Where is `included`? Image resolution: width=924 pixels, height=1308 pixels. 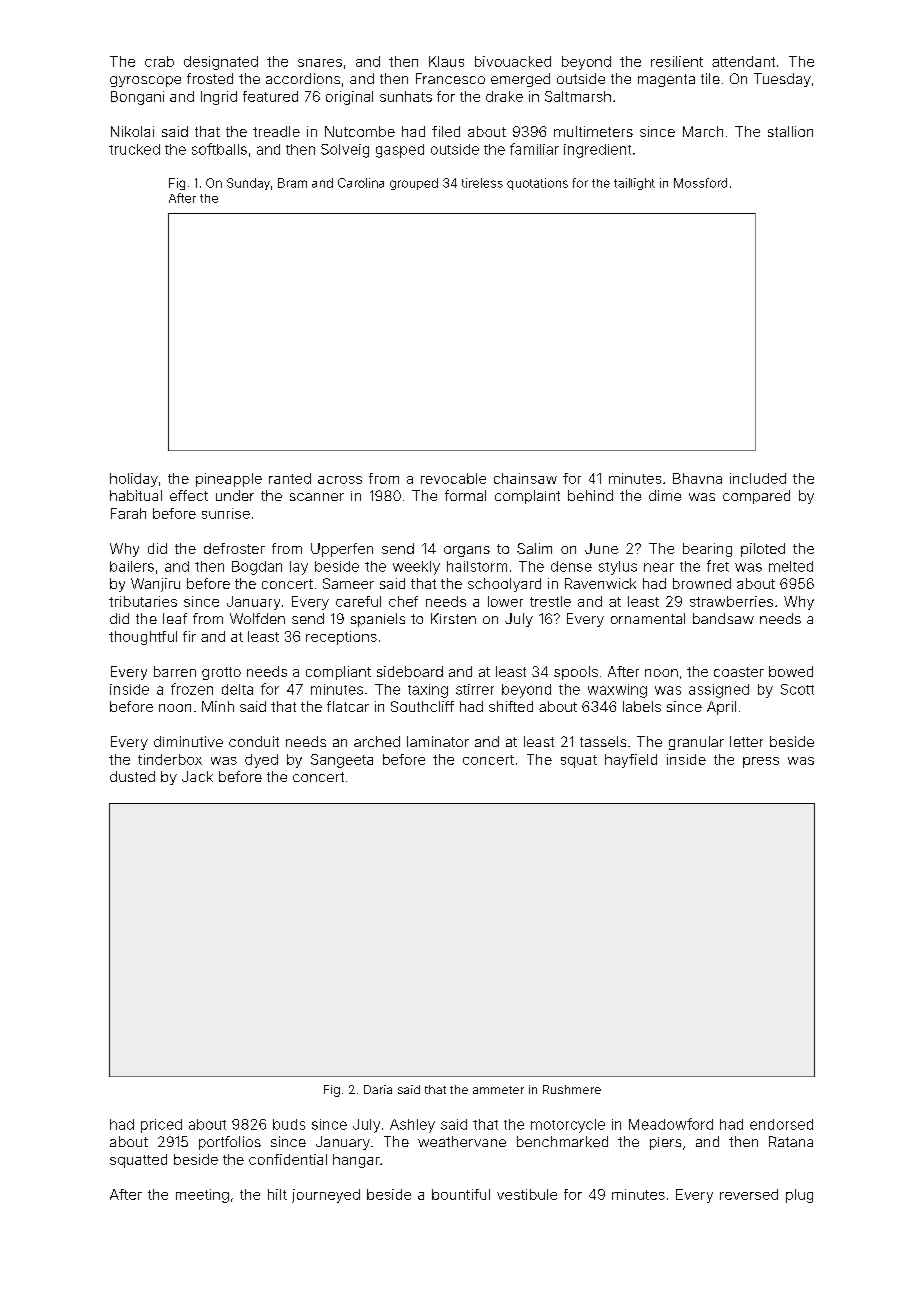
included is located at coordinates (758, 478).
